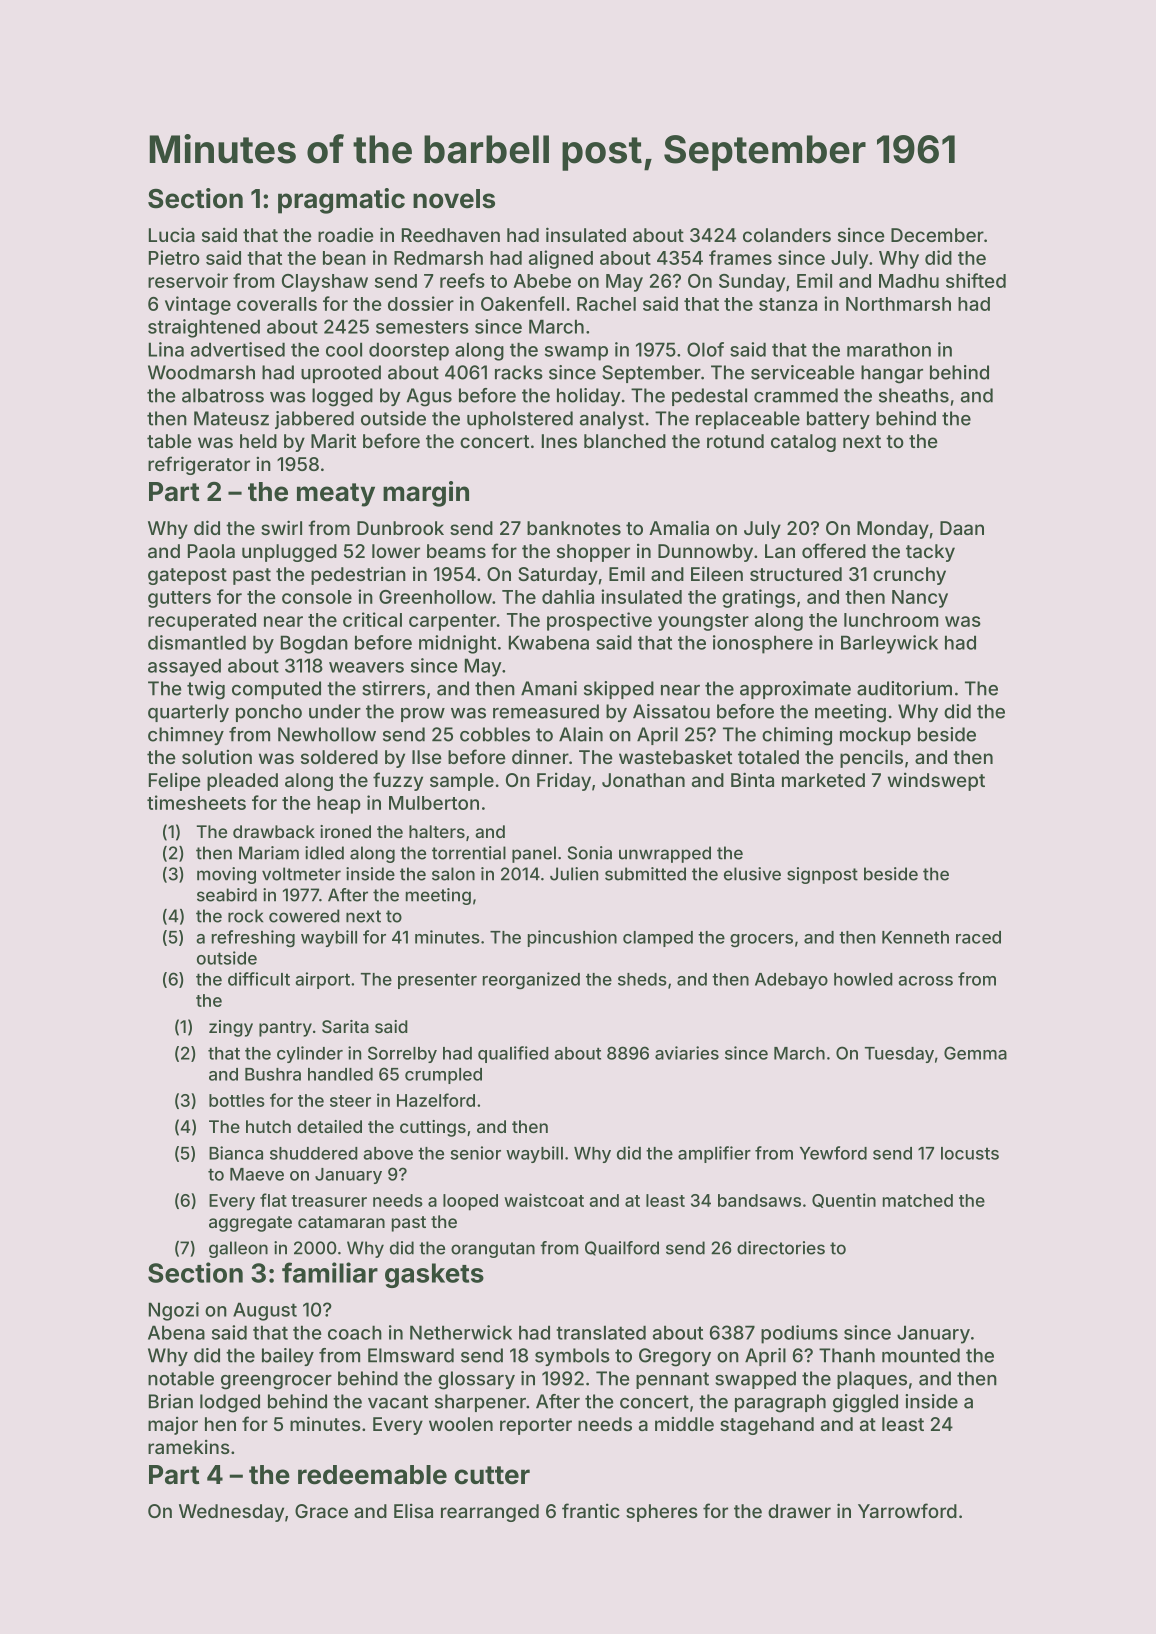 The image size is (1156, 1634). I want to click on auditorium, so click(904, 688).
